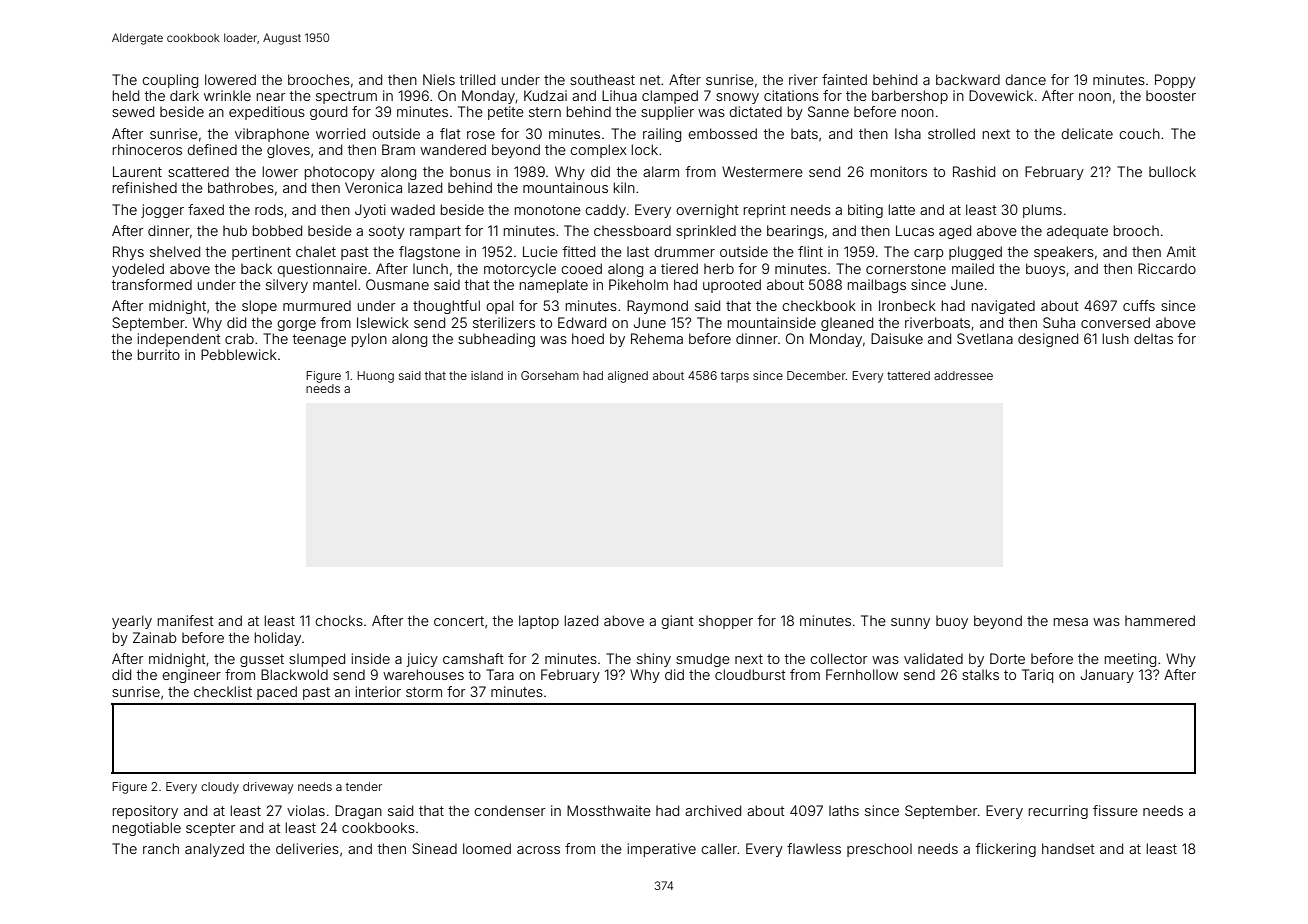 This image has width=1308, height=924. I want to click on rhinoceros, so click(147, 149).
